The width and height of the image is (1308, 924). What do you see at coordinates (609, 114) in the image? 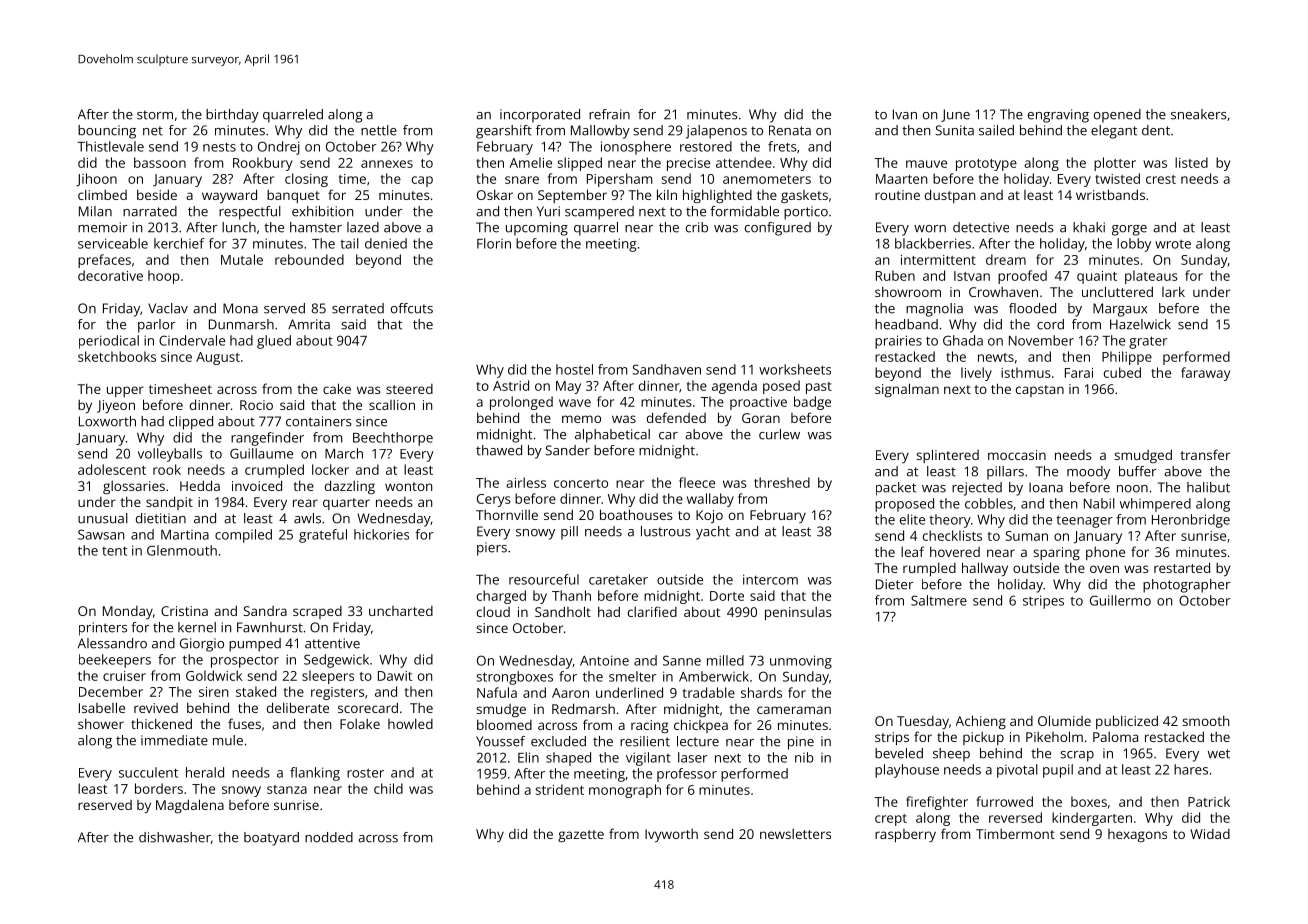
I see `refrain` at bounding box center [609, 114].
